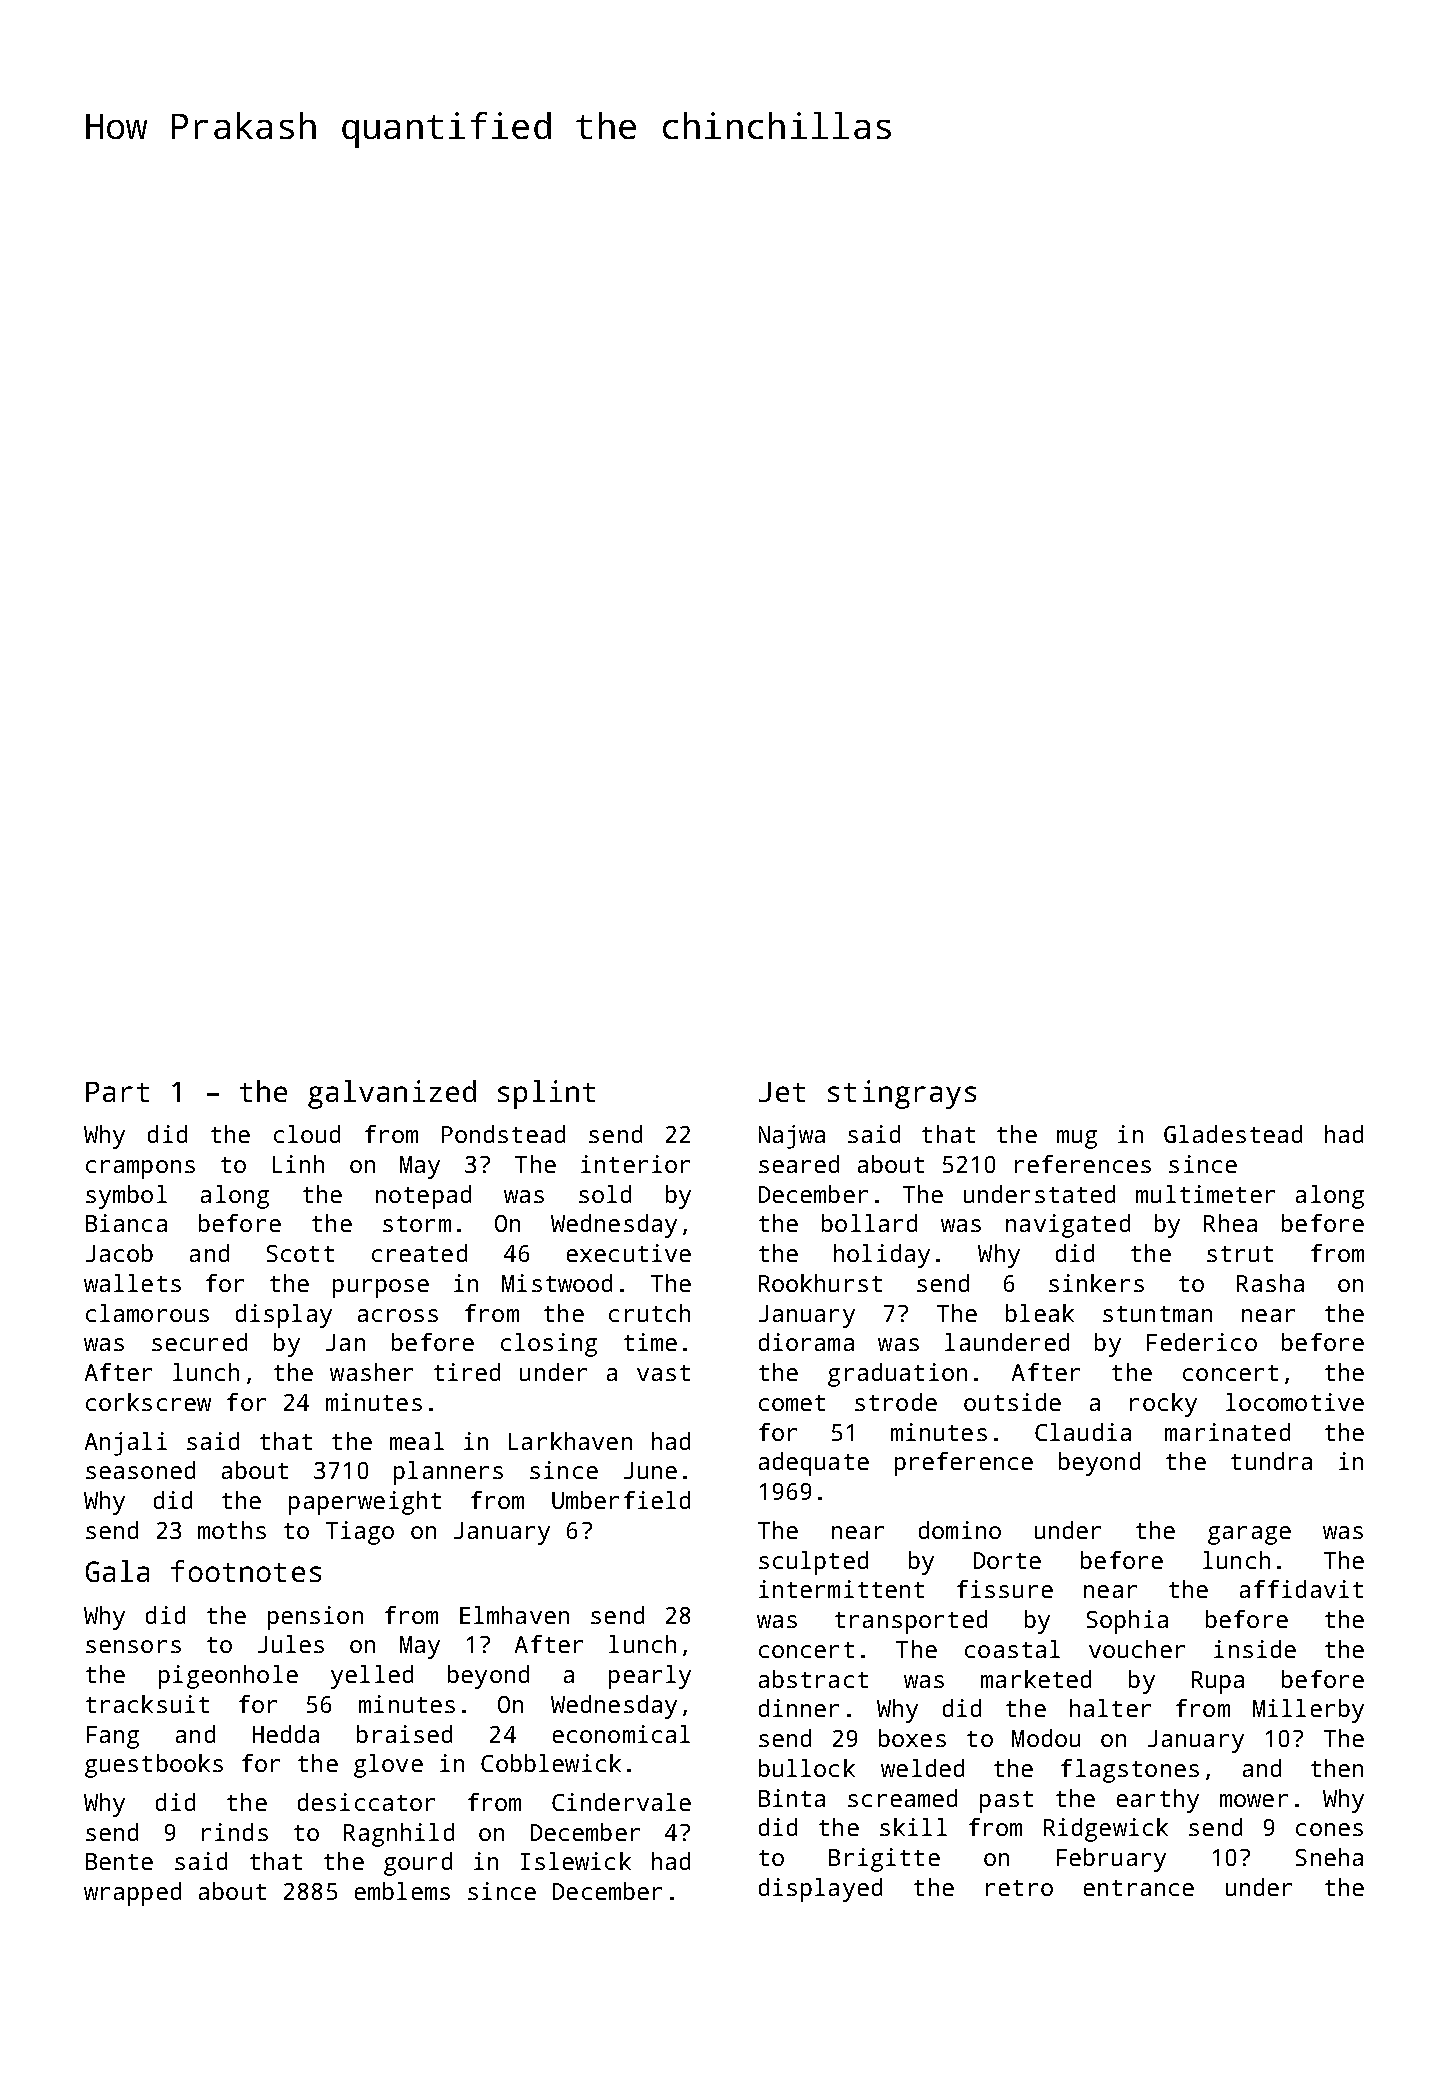 The width and height of the screenshot is (1450, 2100). Describe the element at coordinates (576, 1861) in the screenshot. I see `Islewick` at that location.
